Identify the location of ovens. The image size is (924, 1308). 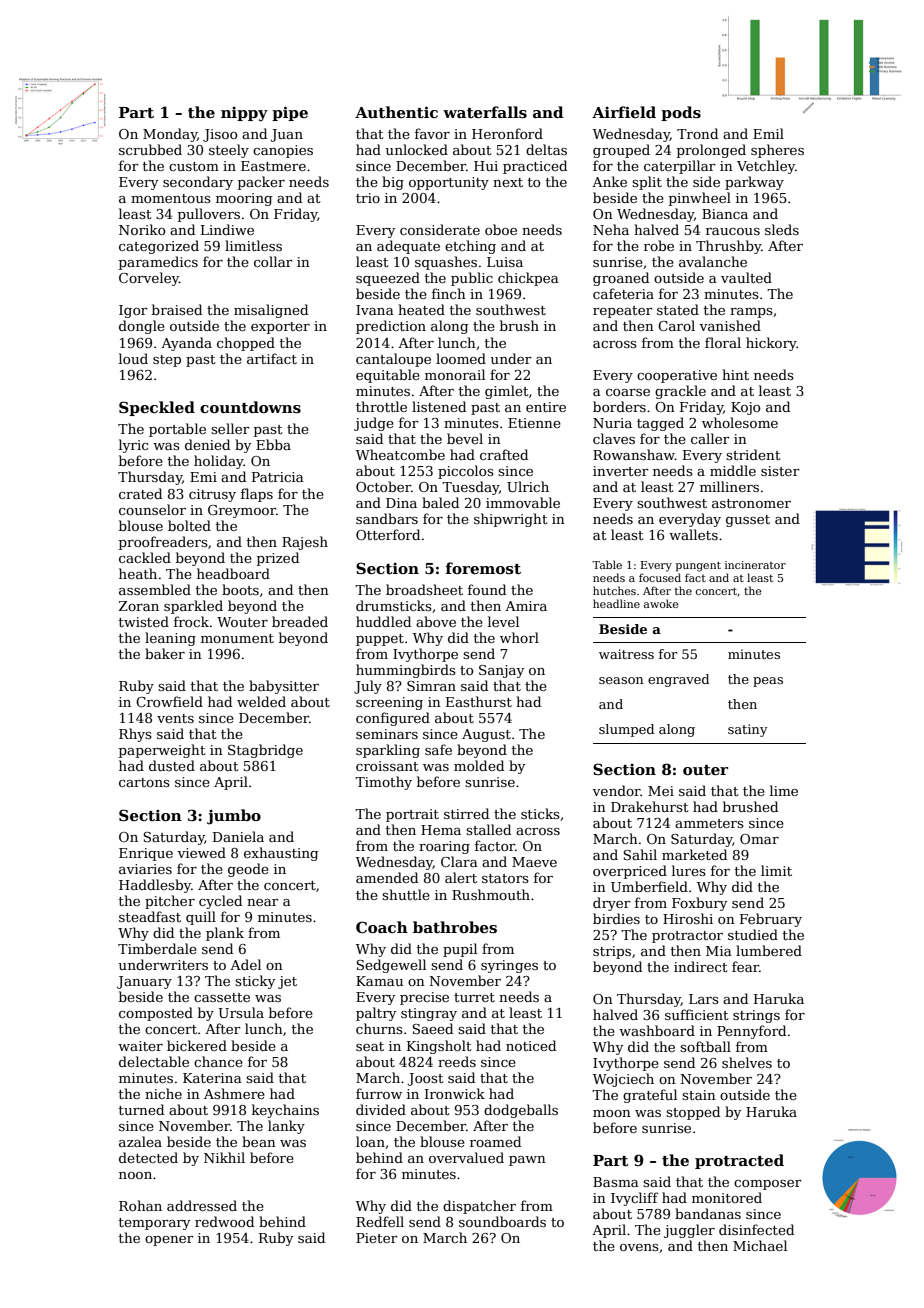
(639, 1247).
